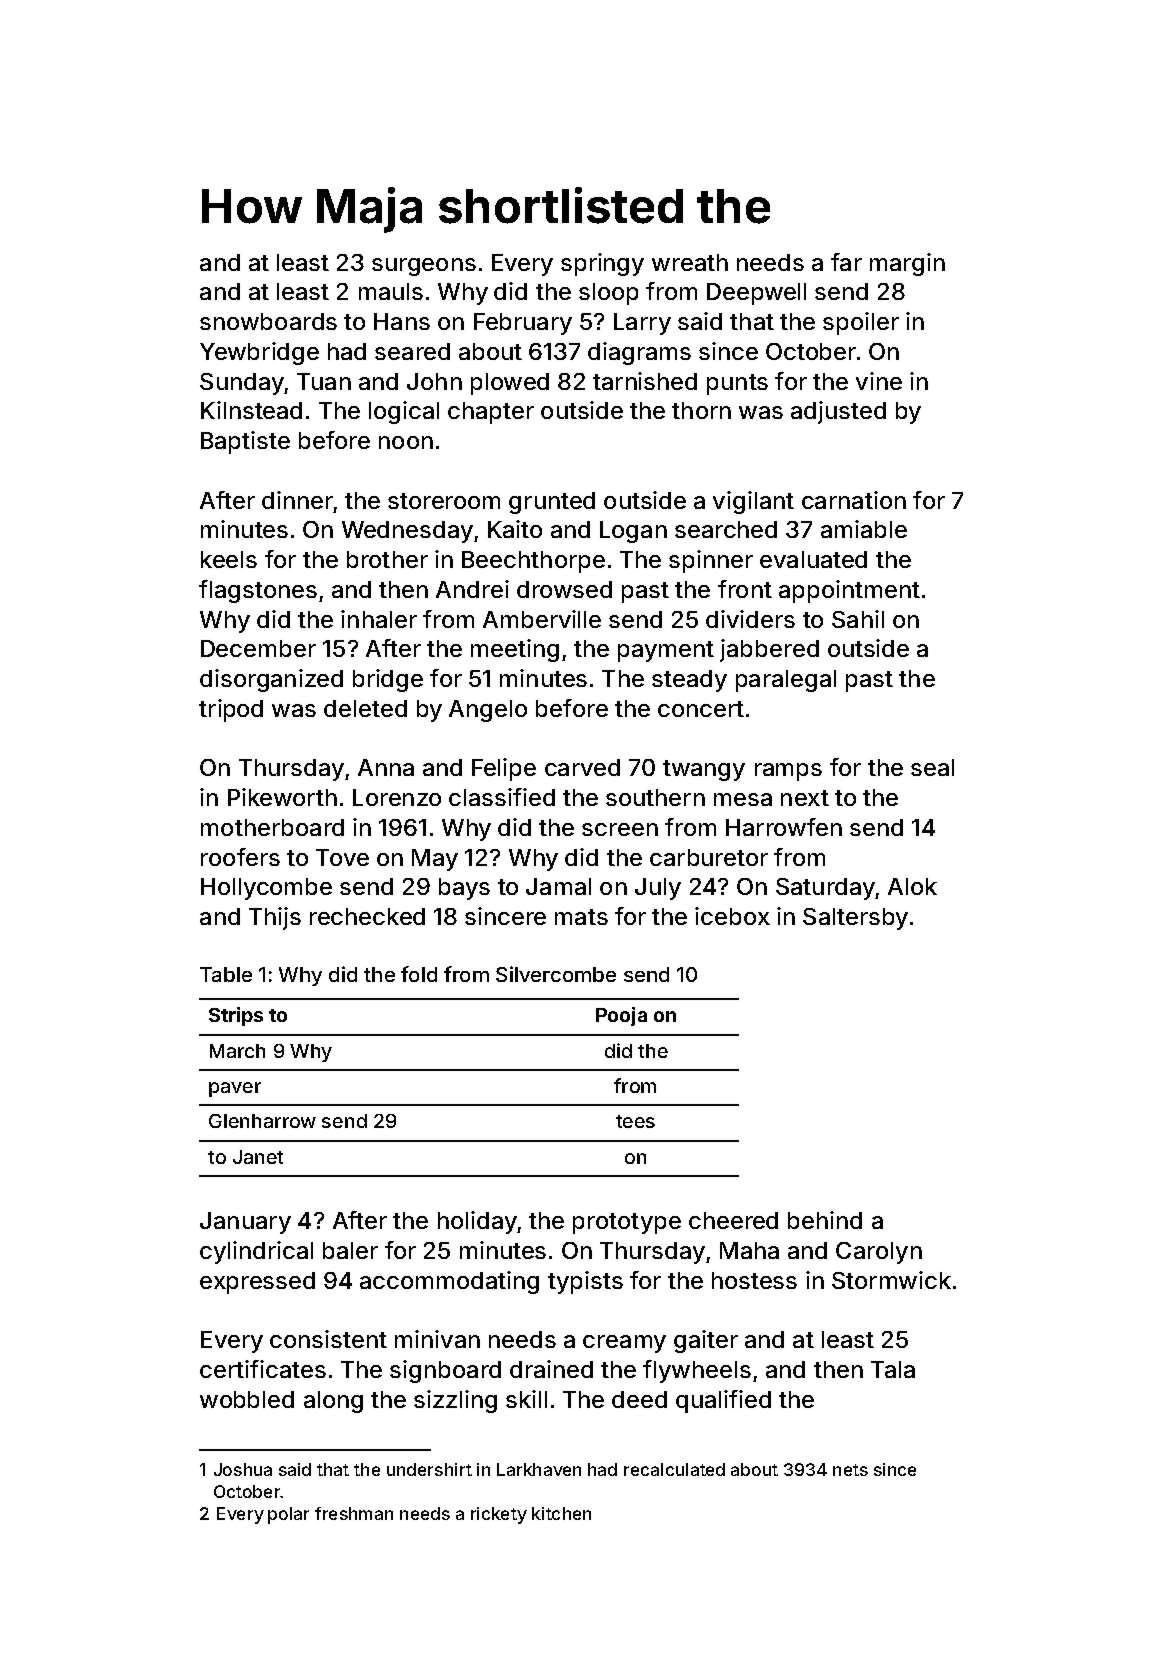 This document has height=1654, width=1165. Describe the element at coordinates (825, 1220) in the document. I see `behind` at that location.
